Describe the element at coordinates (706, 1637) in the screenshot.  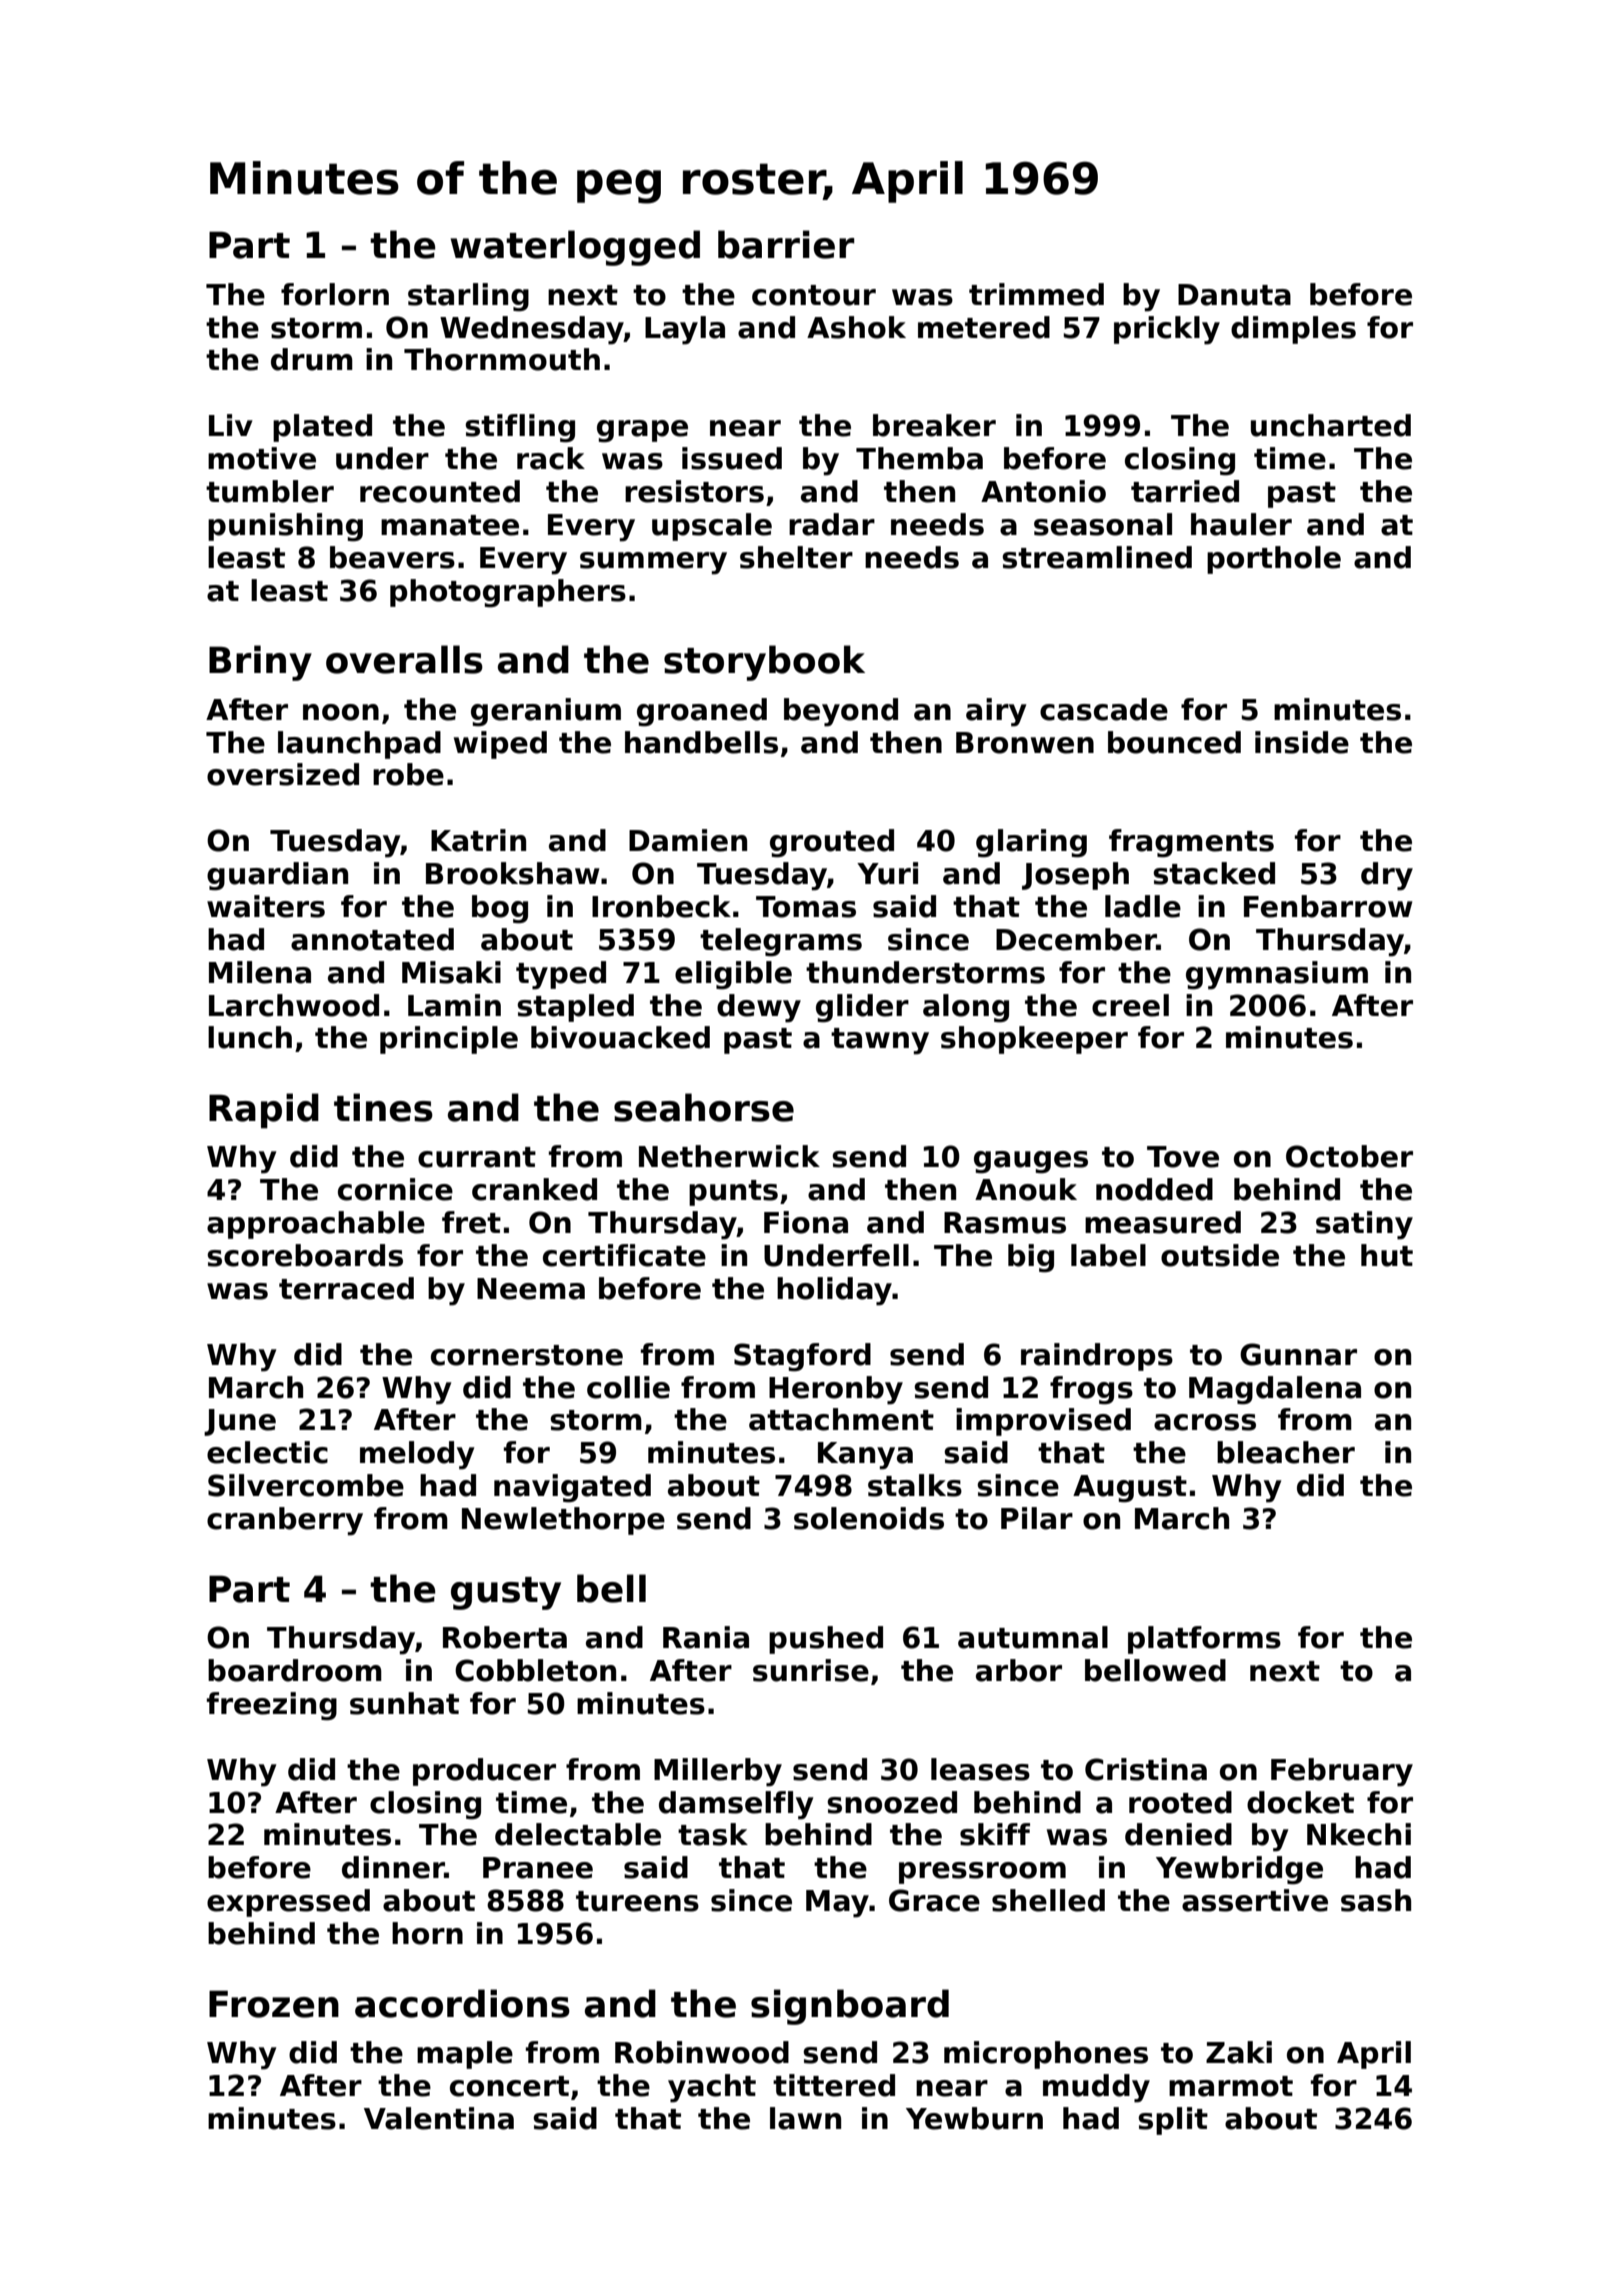
I see `Rania` at that location.
